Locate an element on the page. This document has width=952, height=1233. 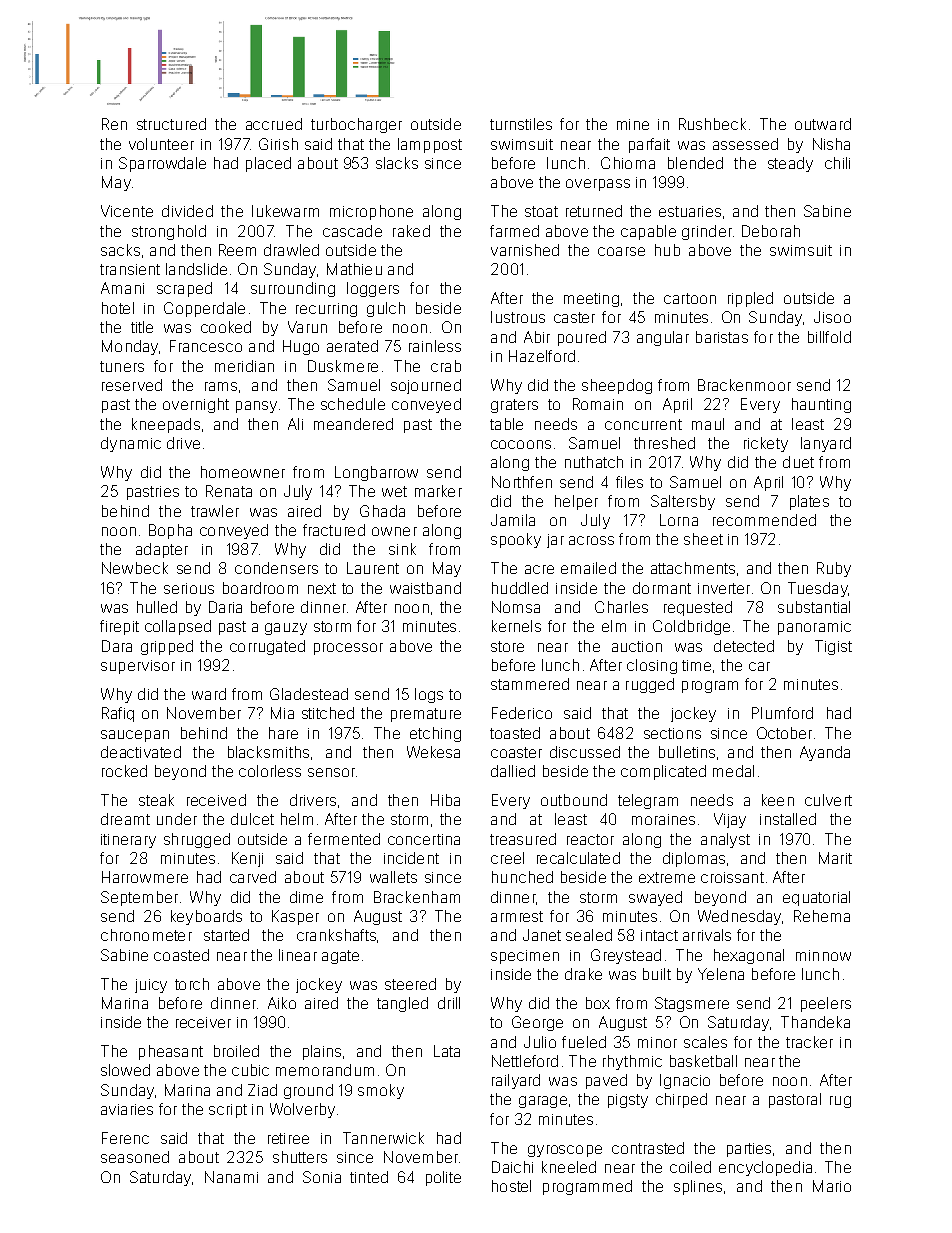
rocked is located at coordinates (124, 771).
